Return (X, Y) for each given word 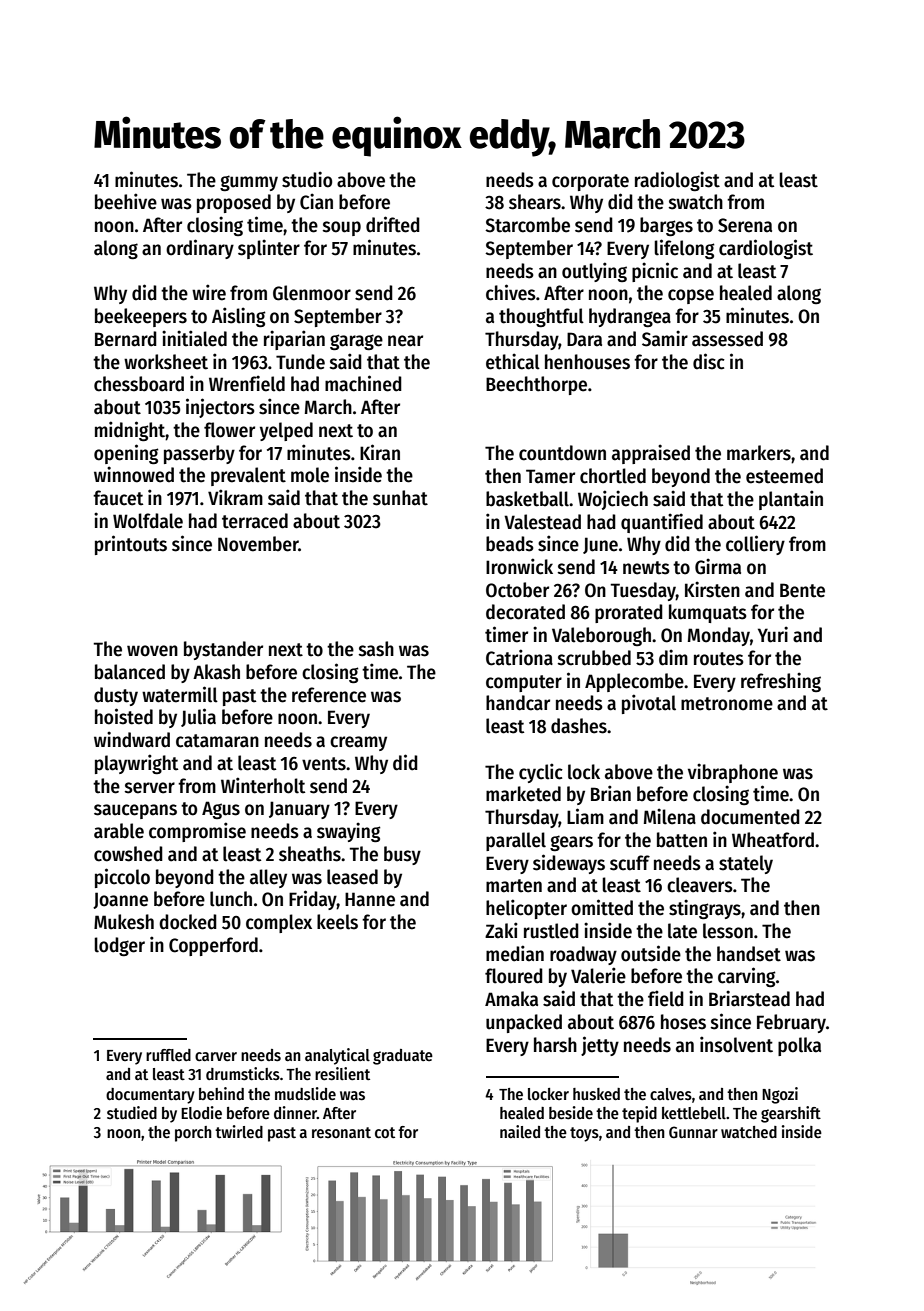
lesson (728, 931)
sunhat (400, 498)
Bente (802, 590)
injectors (220, 408)
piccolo (122, 878)
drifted (393, 224)
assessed (727, 339)
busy (402, 855)
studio (307, 179)
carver (216, 1056)
